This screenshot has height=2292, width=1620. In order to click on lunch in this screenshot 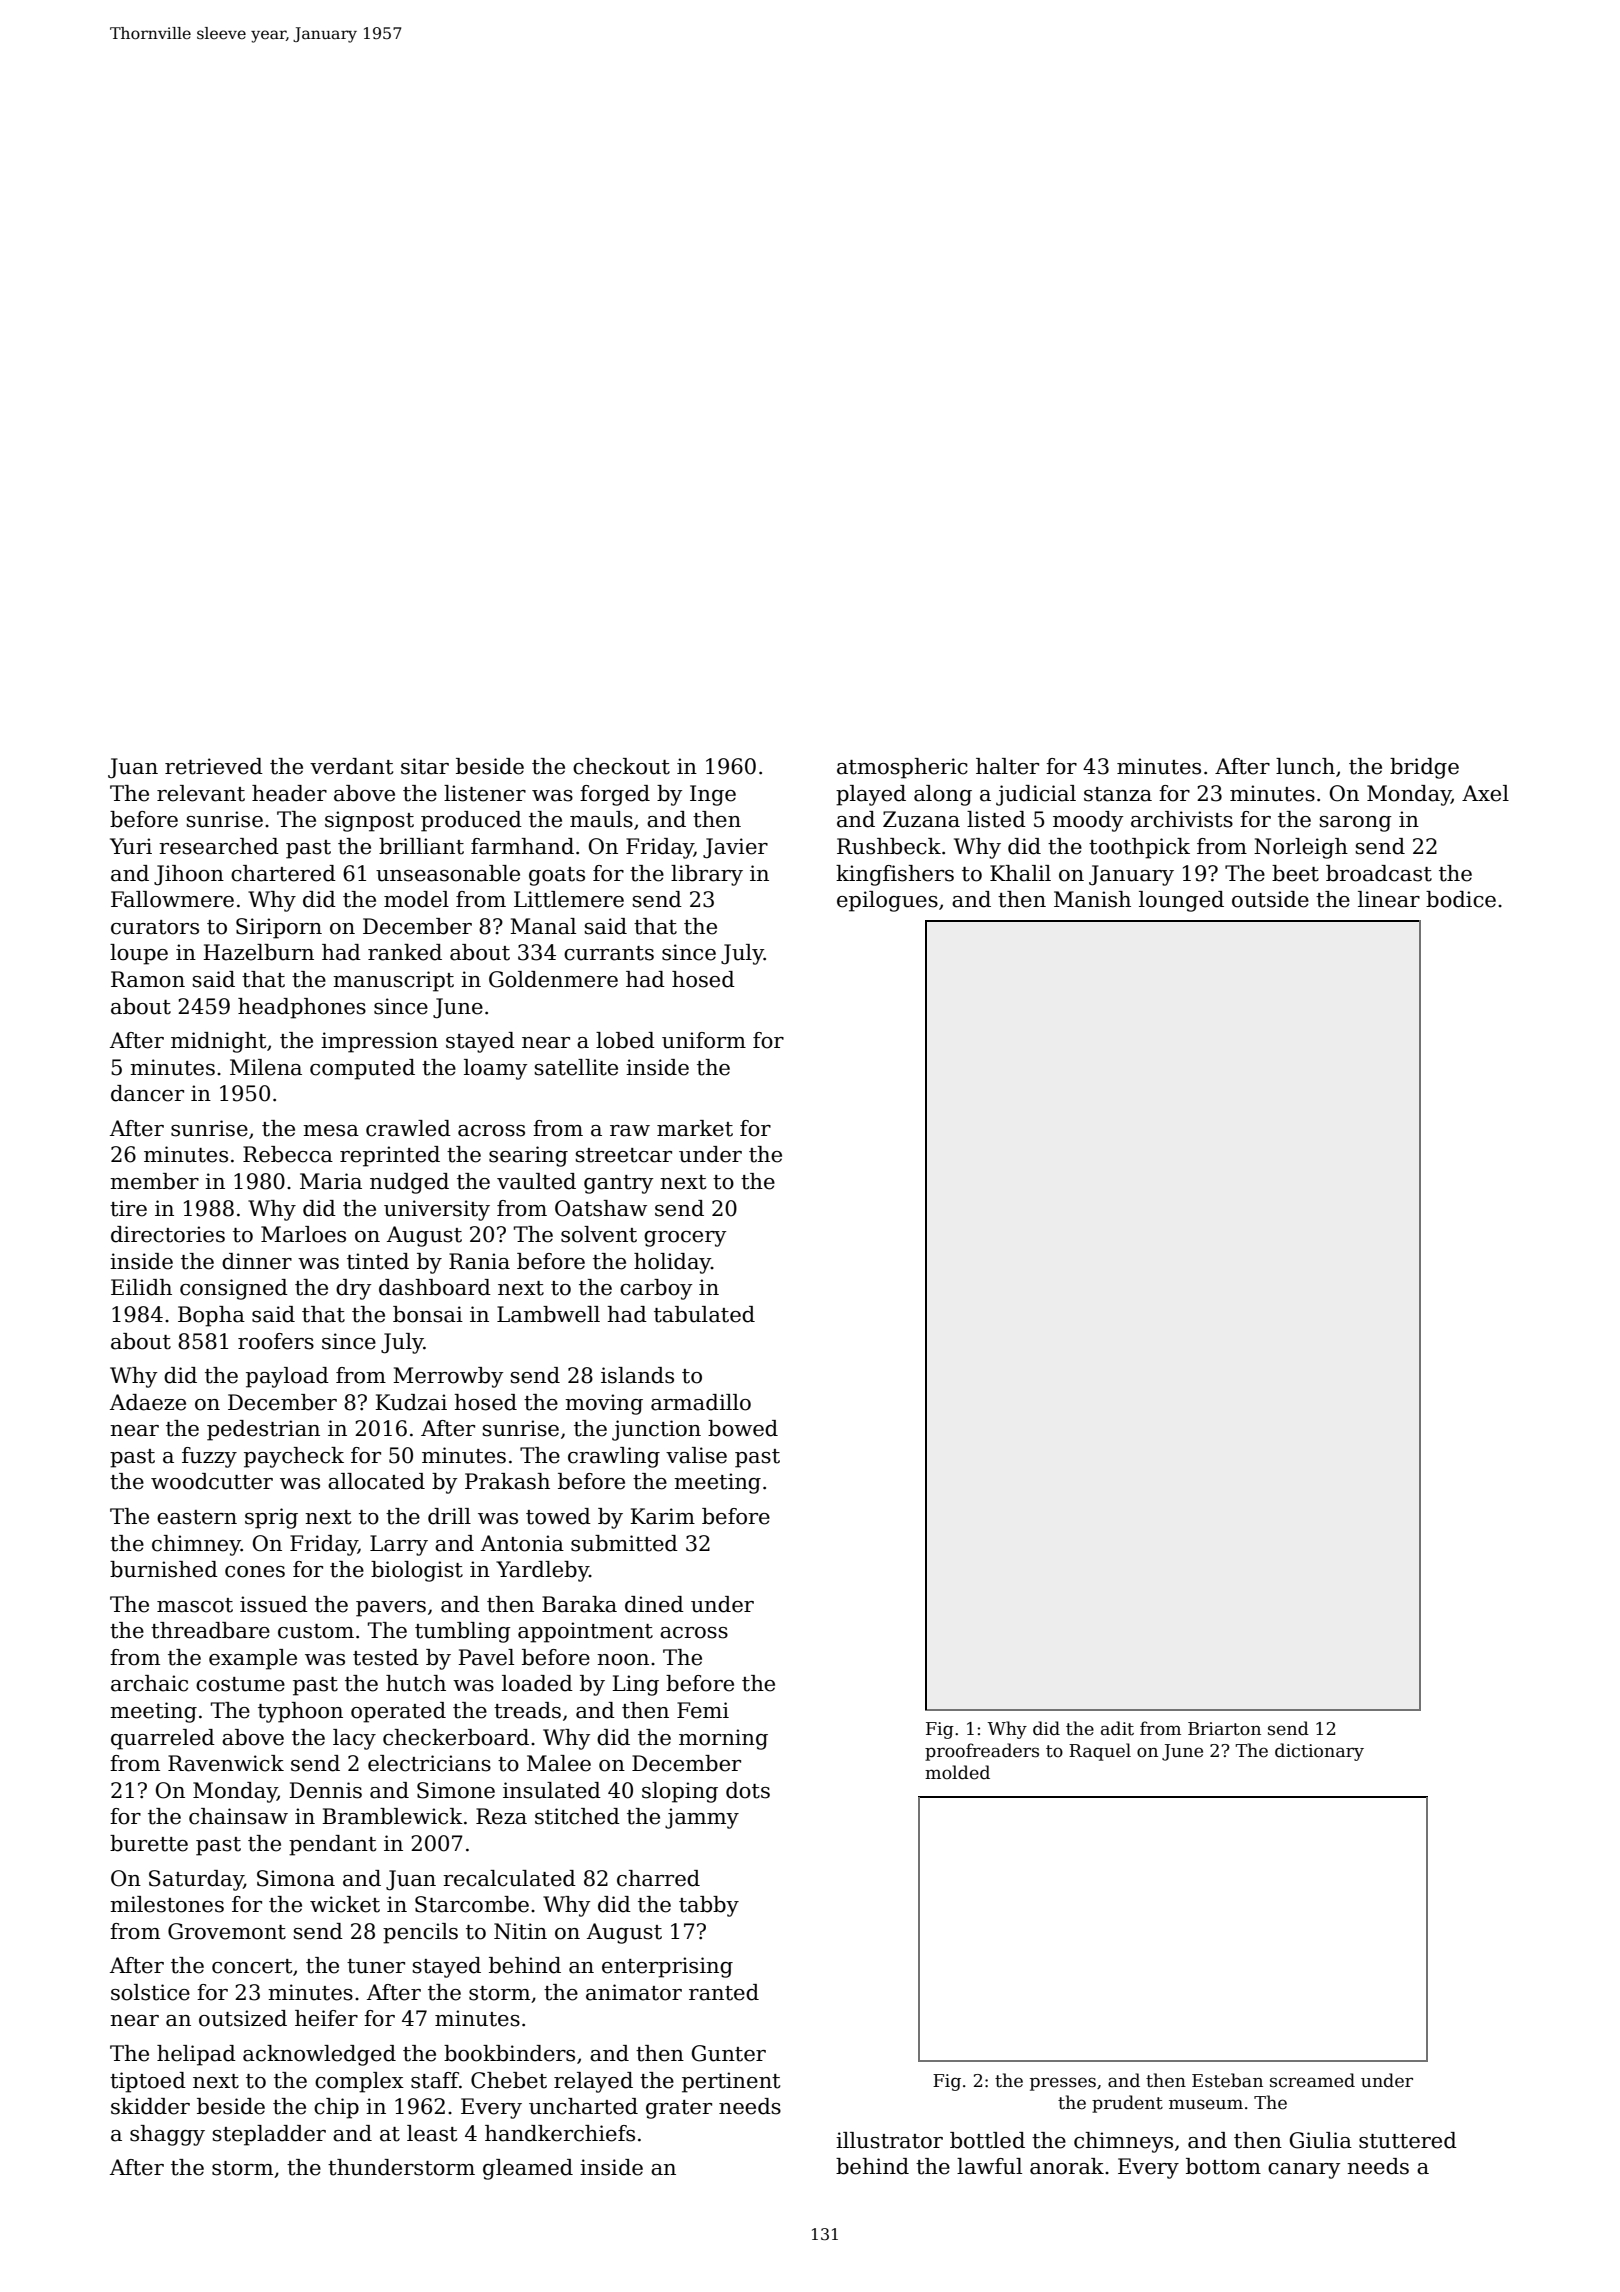, I will do `click(1305, 766)`.
